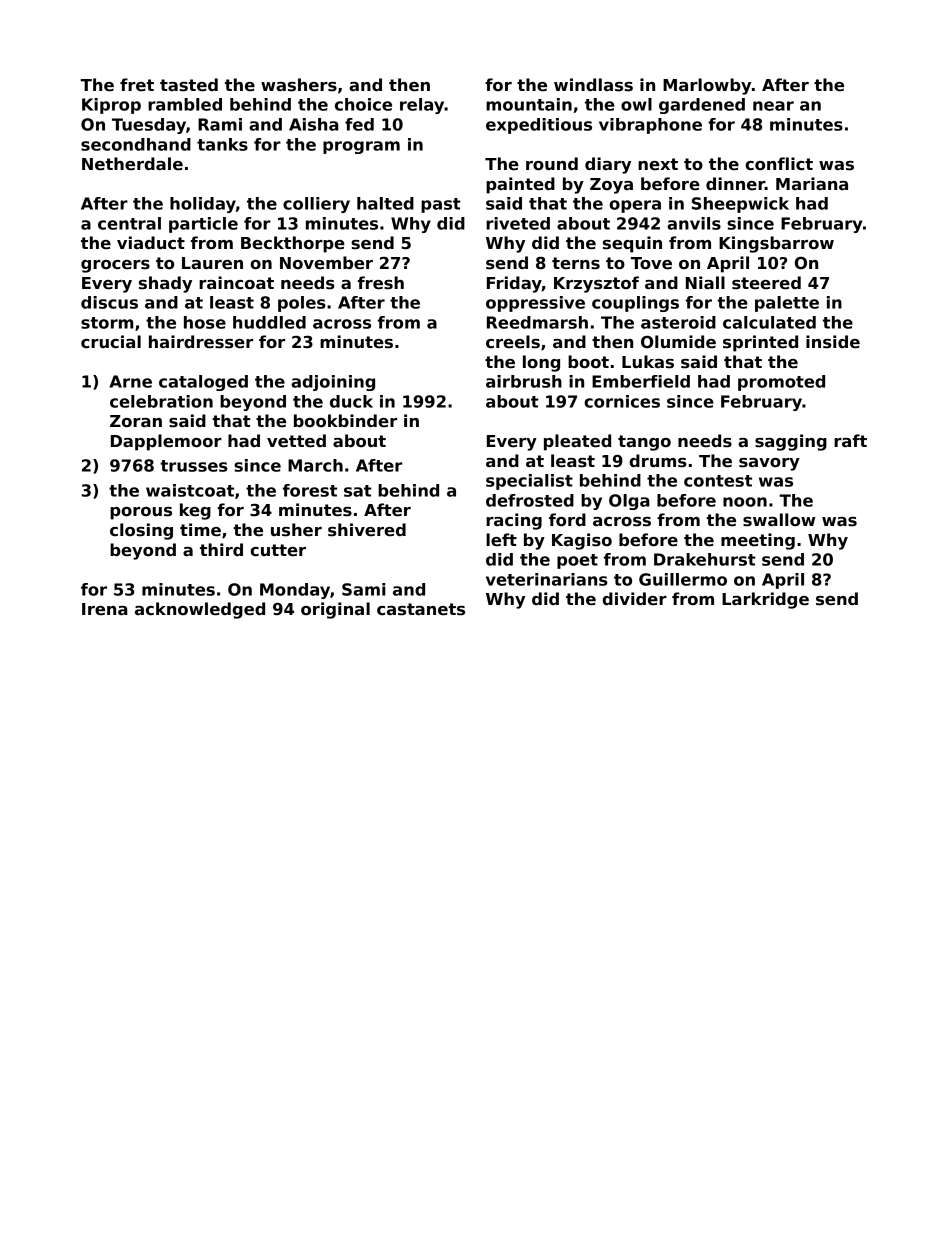  What do you see at coordinates (678, 342) in the document?
I see `Olumide` at bounding box center [678, 342].
